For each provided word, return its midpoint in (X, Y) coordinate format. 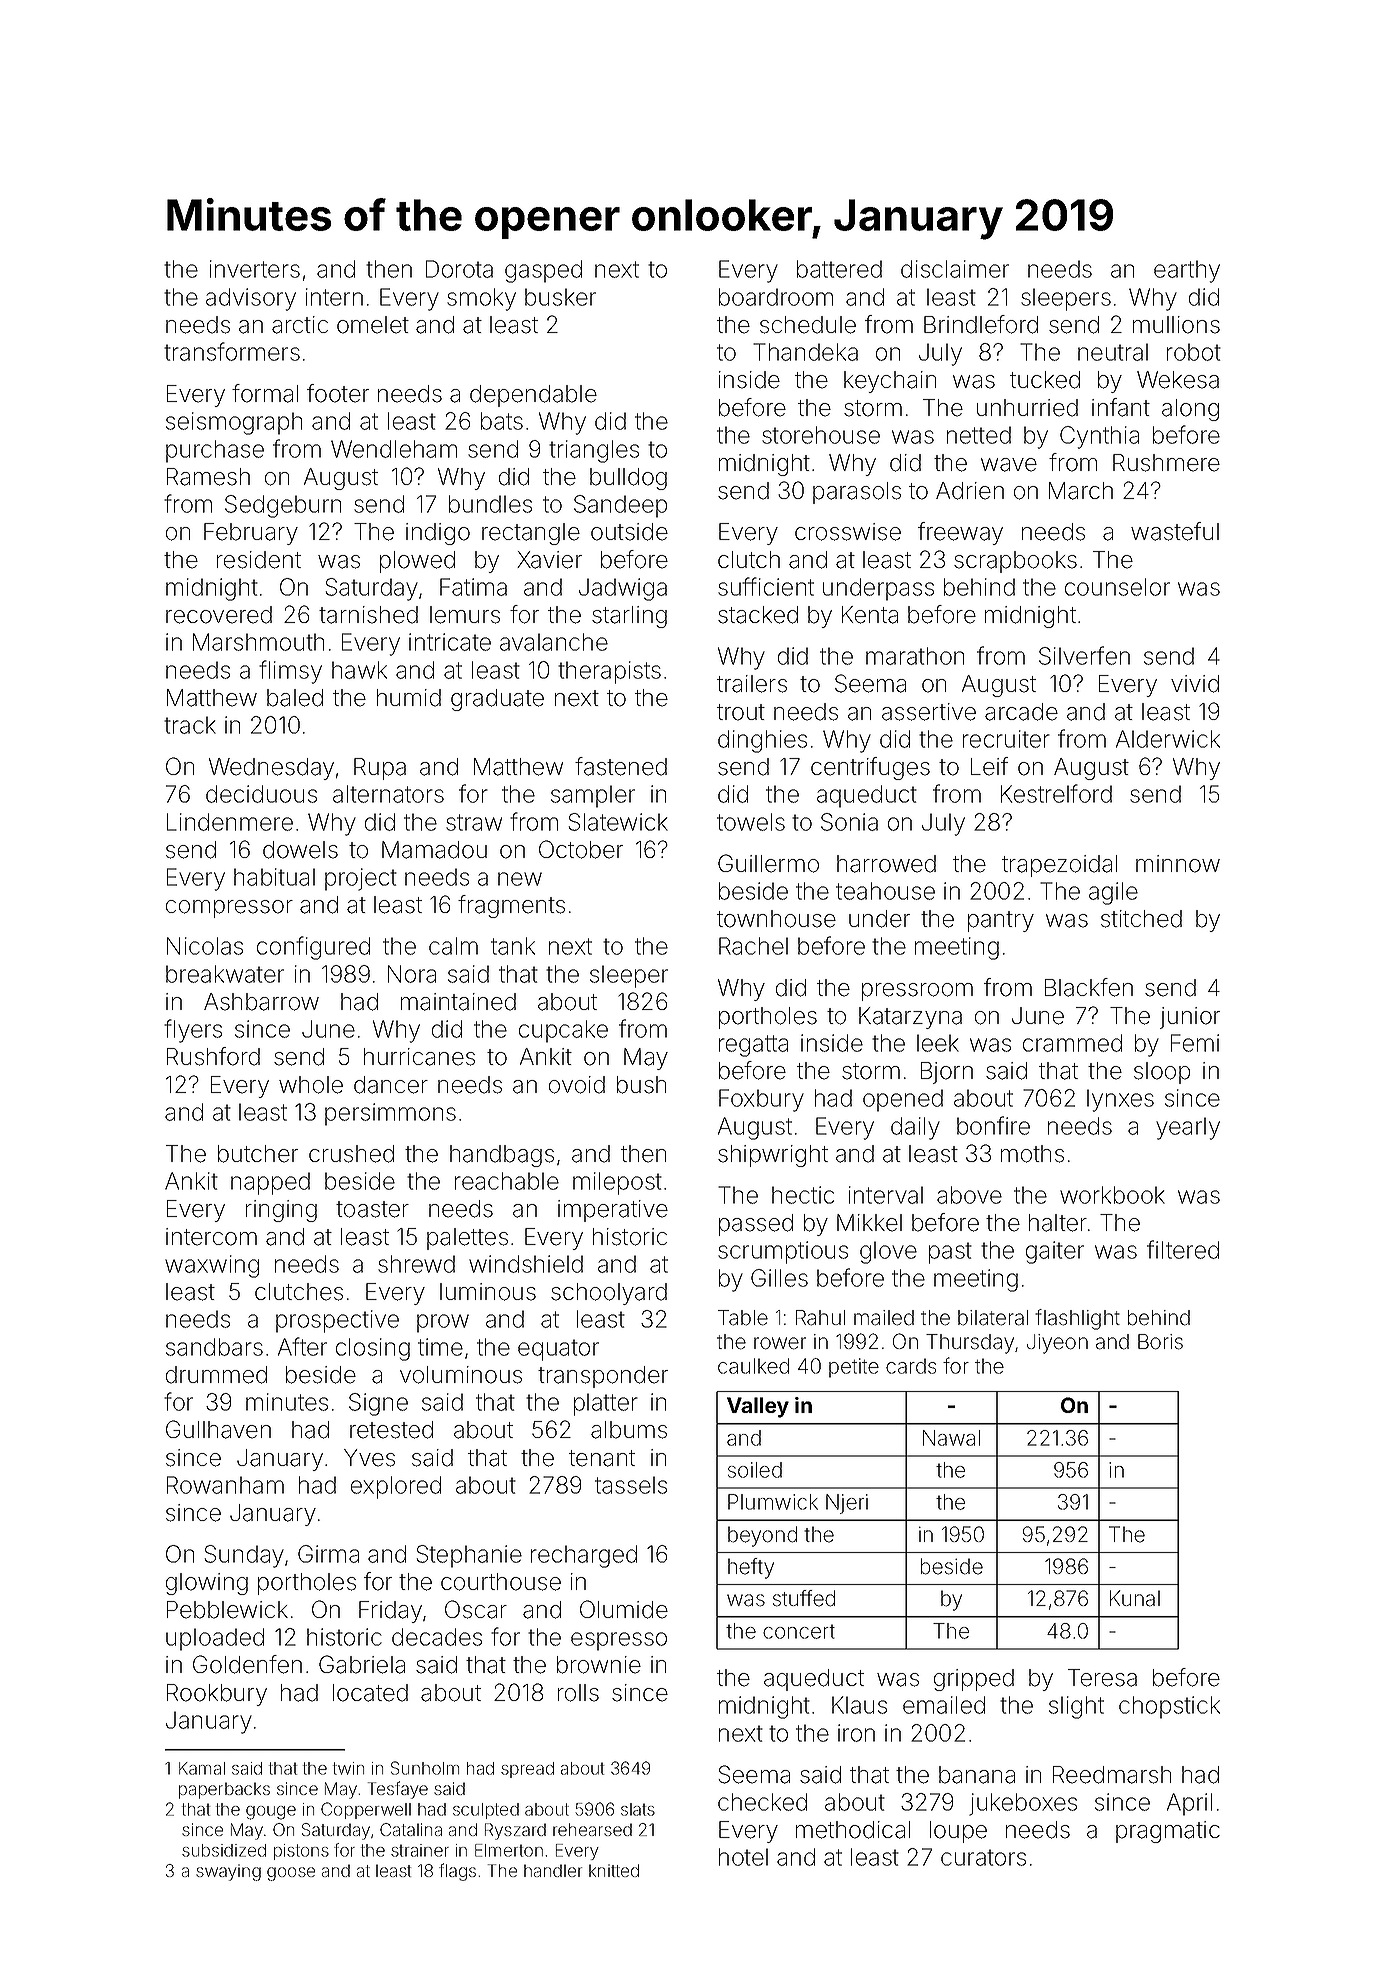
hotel (743, 1857)
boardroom (776, 297)
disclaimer (955, 269)
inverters (255, 269)
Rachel (753, 946)
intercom (211, 1237)
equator (558, 1350)
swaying (228, 1872)
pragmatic (1168, 1832)
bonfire (993, 1125)
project (361, 879)
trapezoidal (1059, 866)
